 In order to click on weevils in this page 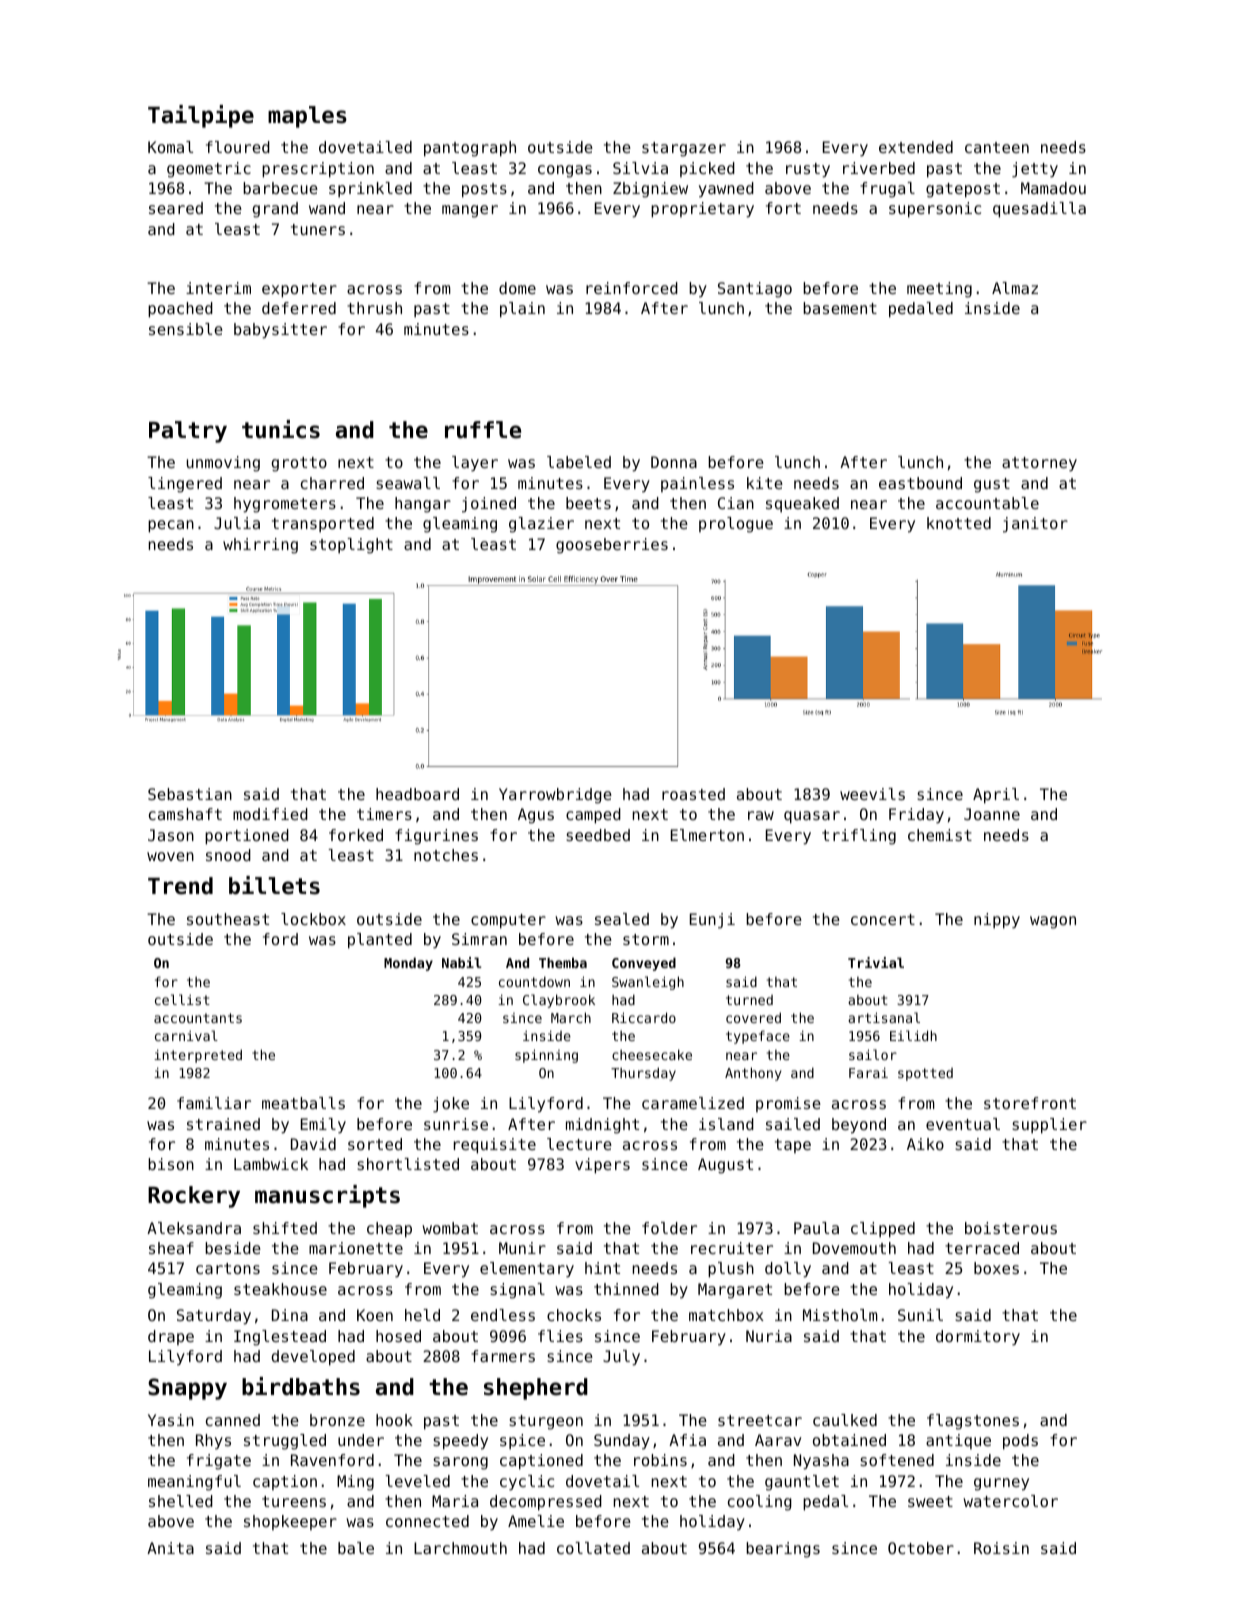, I will do `click(872, 794)`.
